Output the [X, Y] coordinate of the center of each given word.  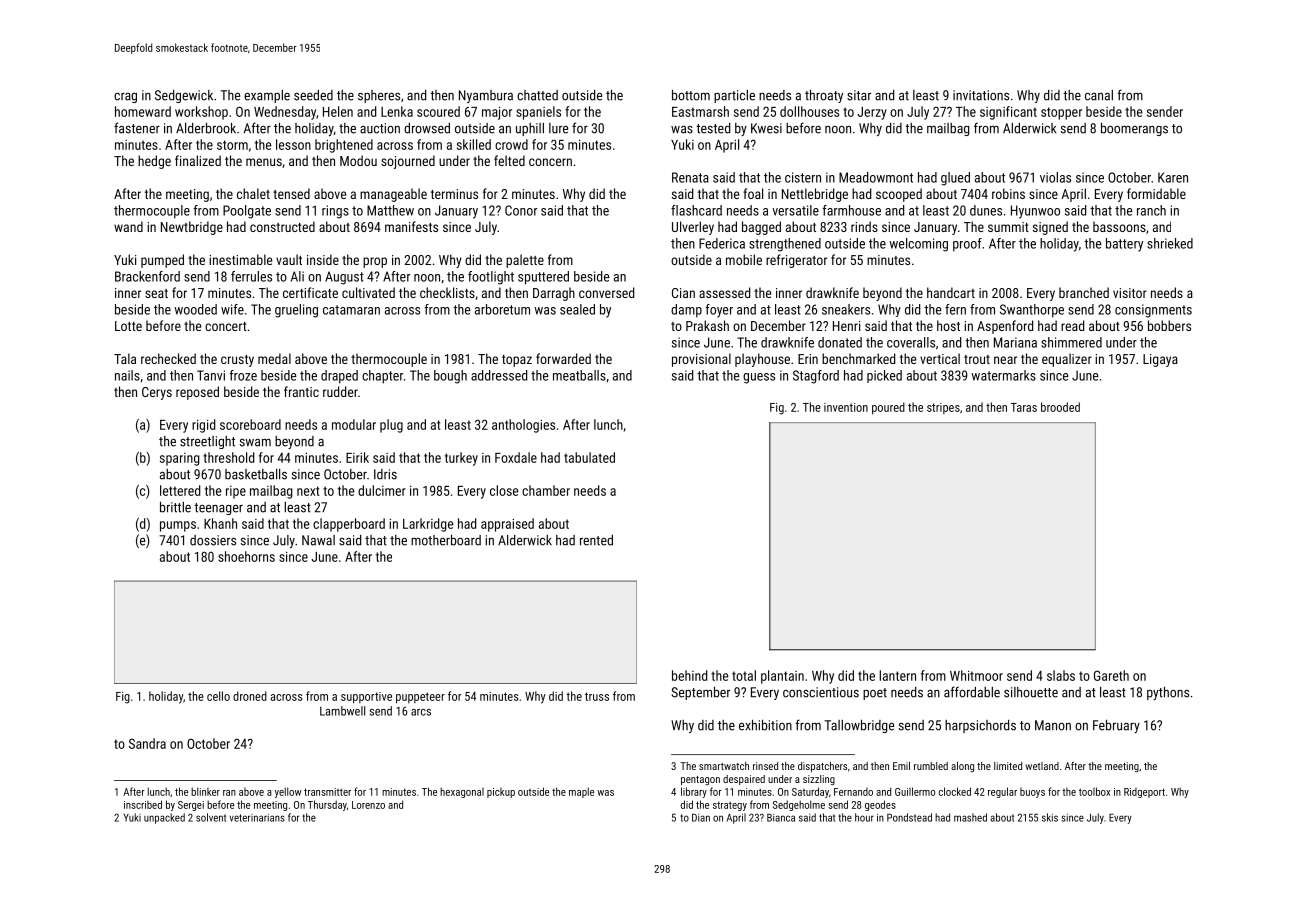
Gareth [1111, 675]
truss [597, 696]
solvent [211, 817]
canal [1099, 95]
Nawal [318, 540]
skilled [474, 144]
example [267, 96]
